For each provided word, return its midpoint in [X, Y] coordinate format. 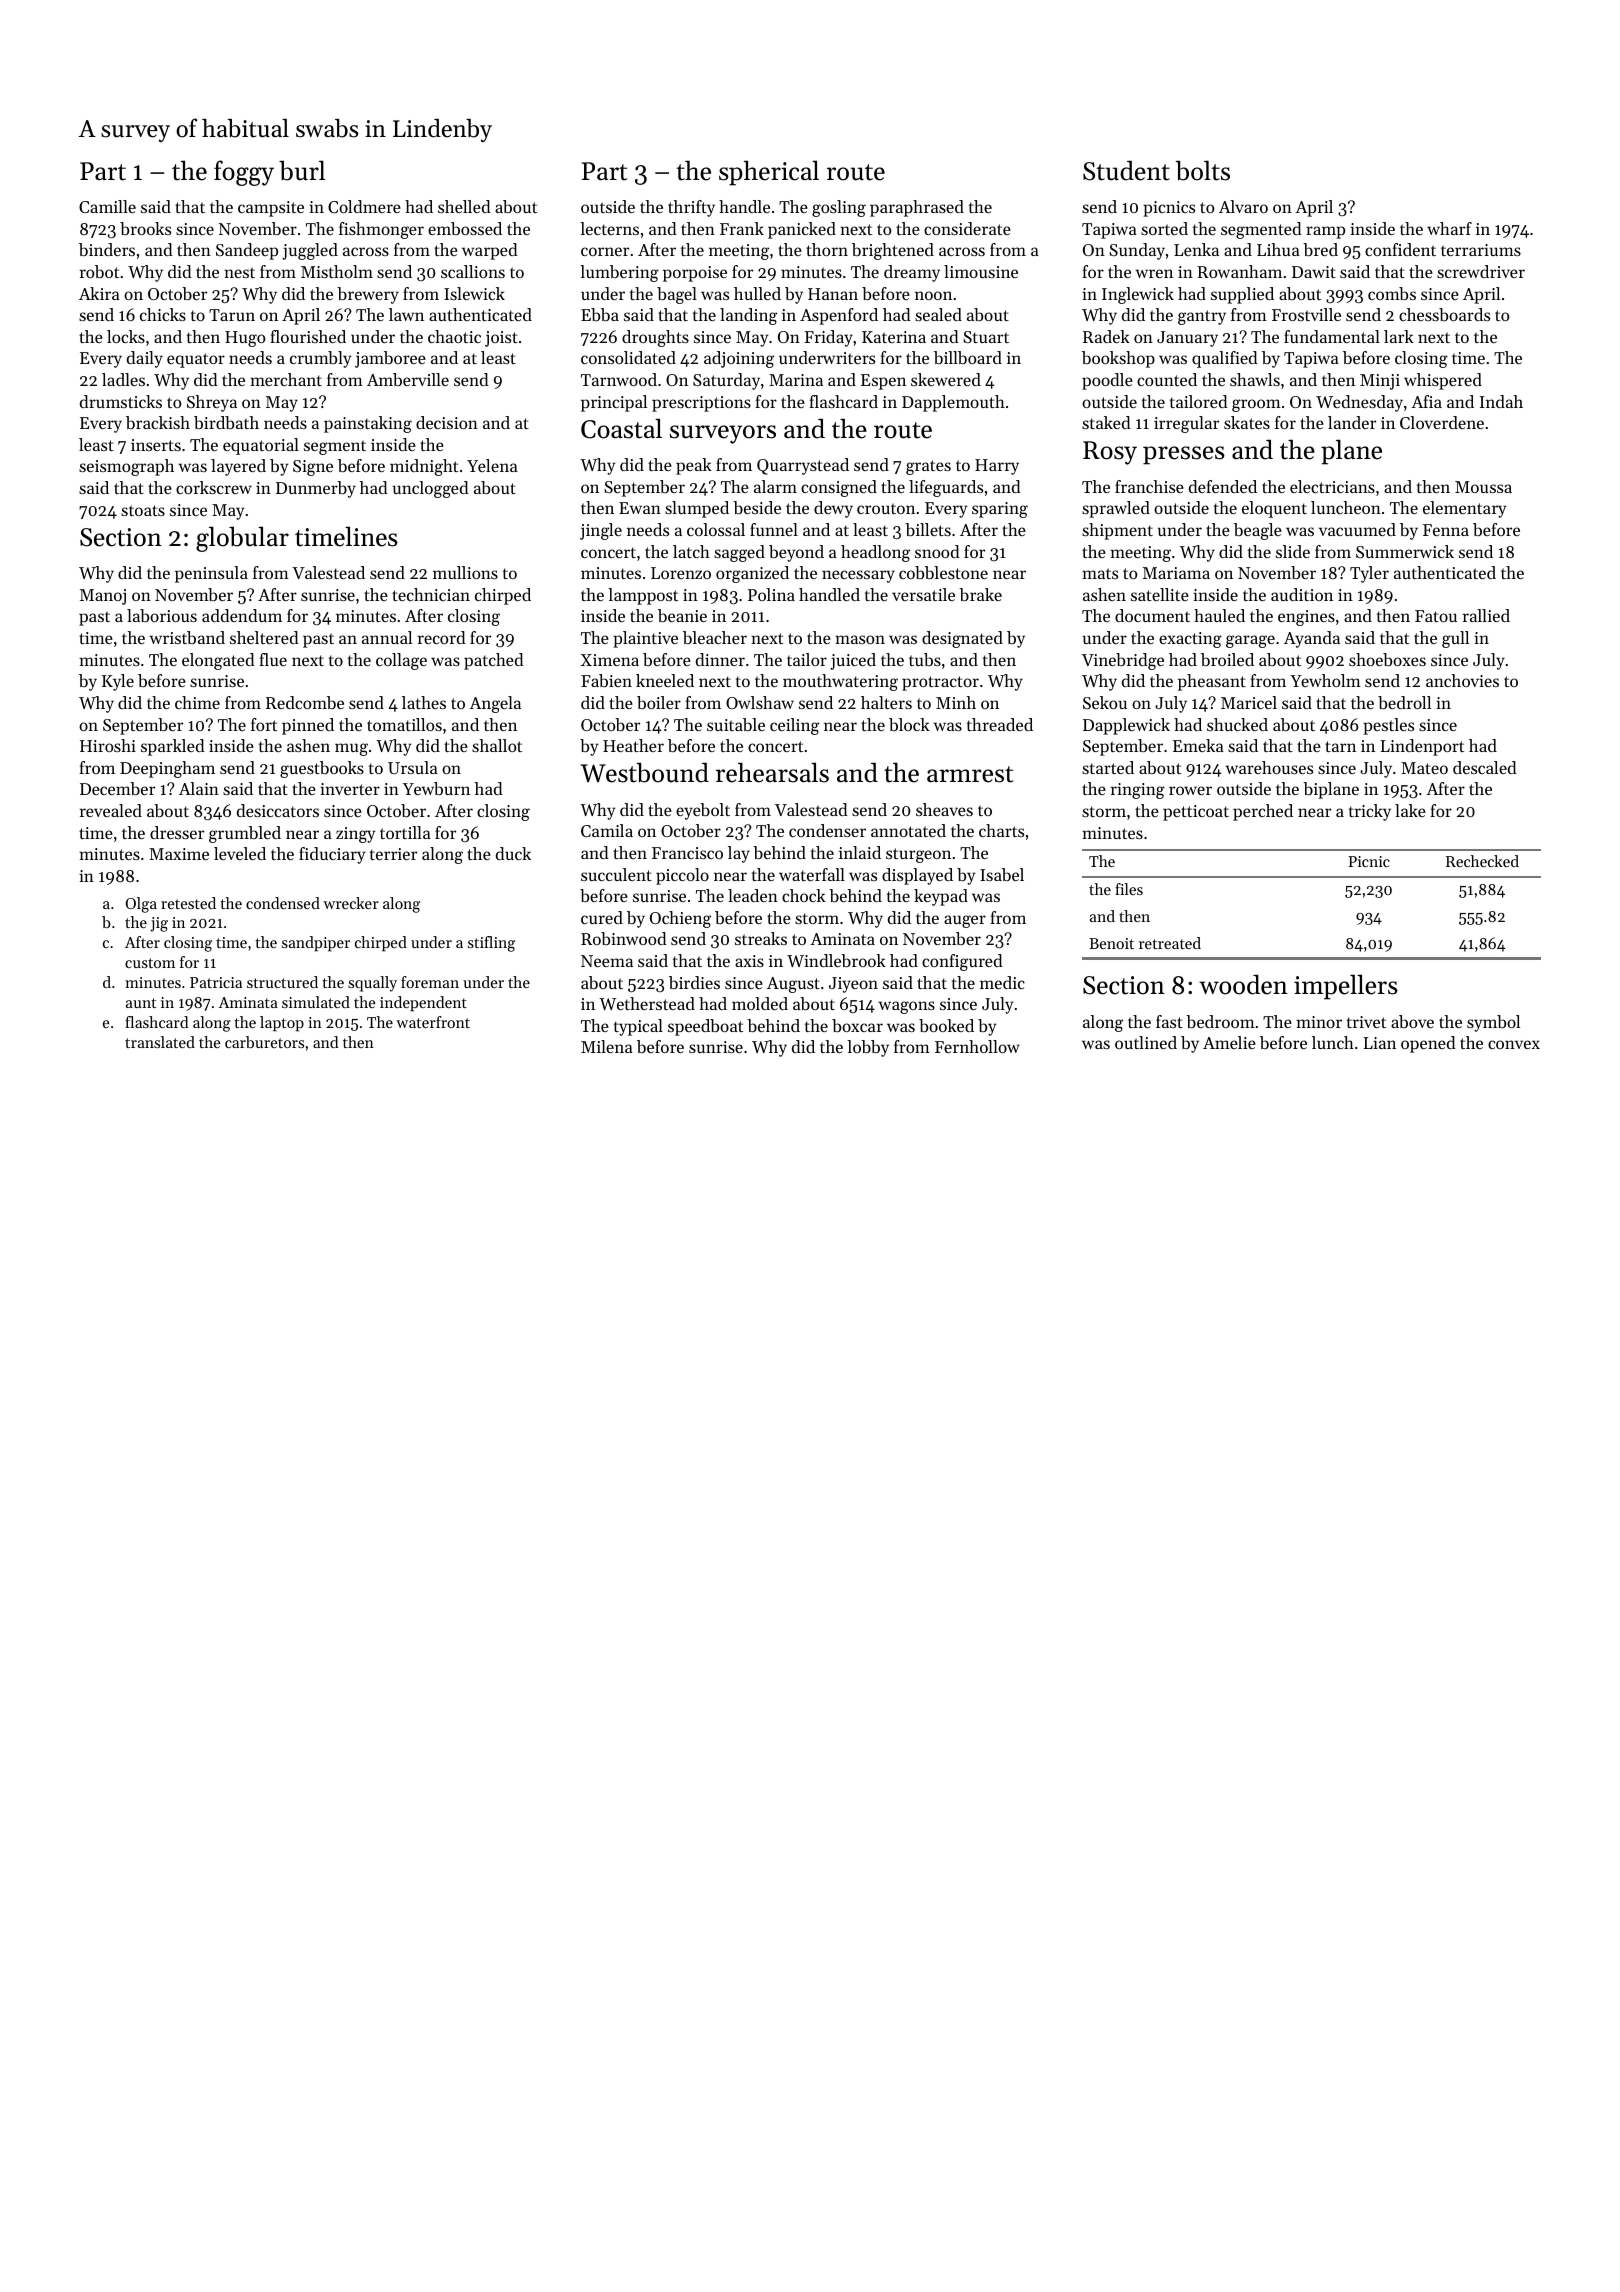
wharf [1449, 228]
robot [99, 271]
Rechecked [1482, 861]
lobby [868, 1048]
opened [1428, 1044]
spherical [769, 173]
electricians [1332, 486]
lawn [406, 314]
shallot [497, 745]
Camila [607, 830]
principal [614, 403]
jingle [601, 531]
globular [242, 539]
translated [160, 1042]
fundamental [1332, 336]
